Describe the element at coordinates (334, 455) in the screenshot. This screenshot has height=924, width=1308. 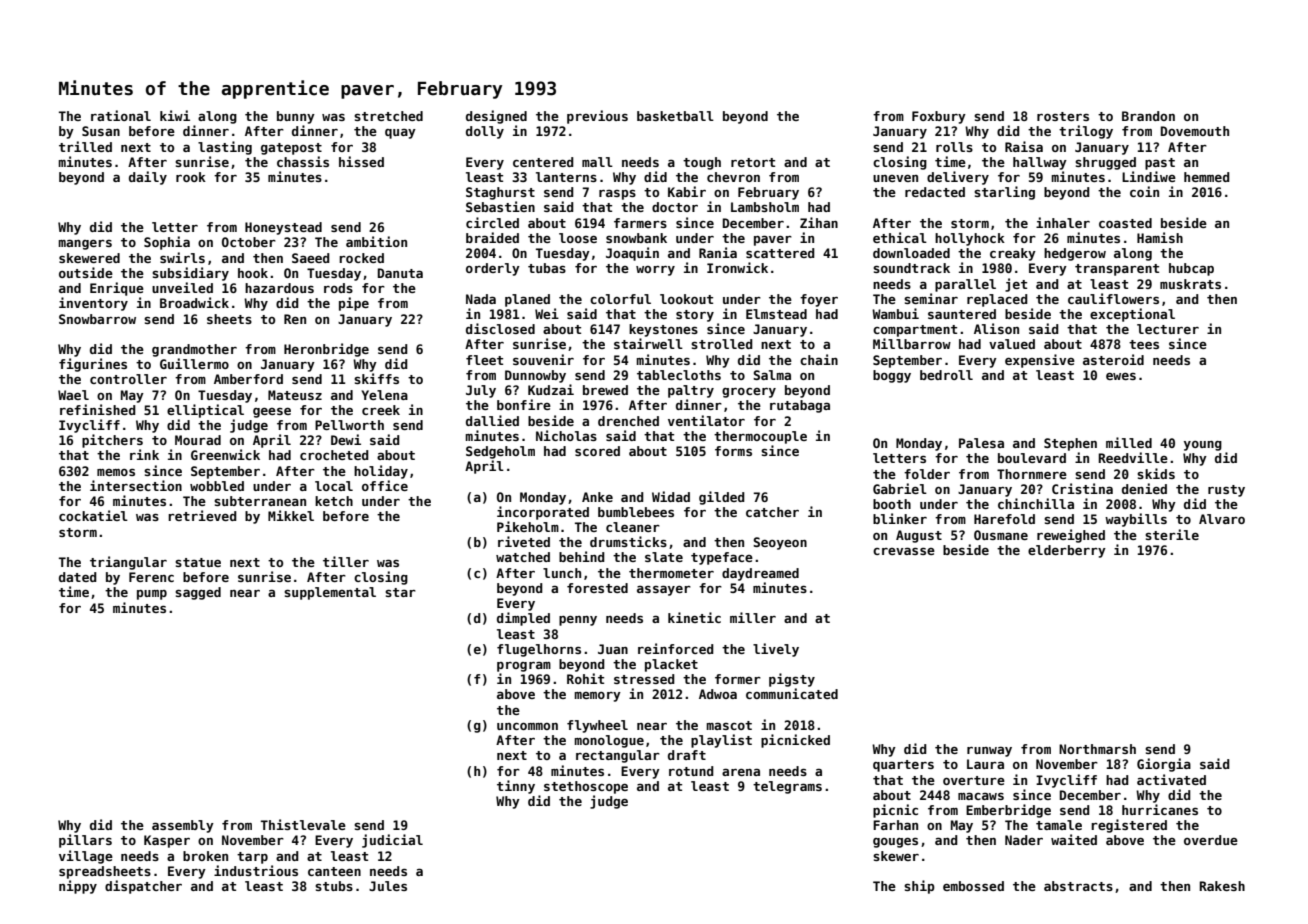
I see `crocheted` at that location.
